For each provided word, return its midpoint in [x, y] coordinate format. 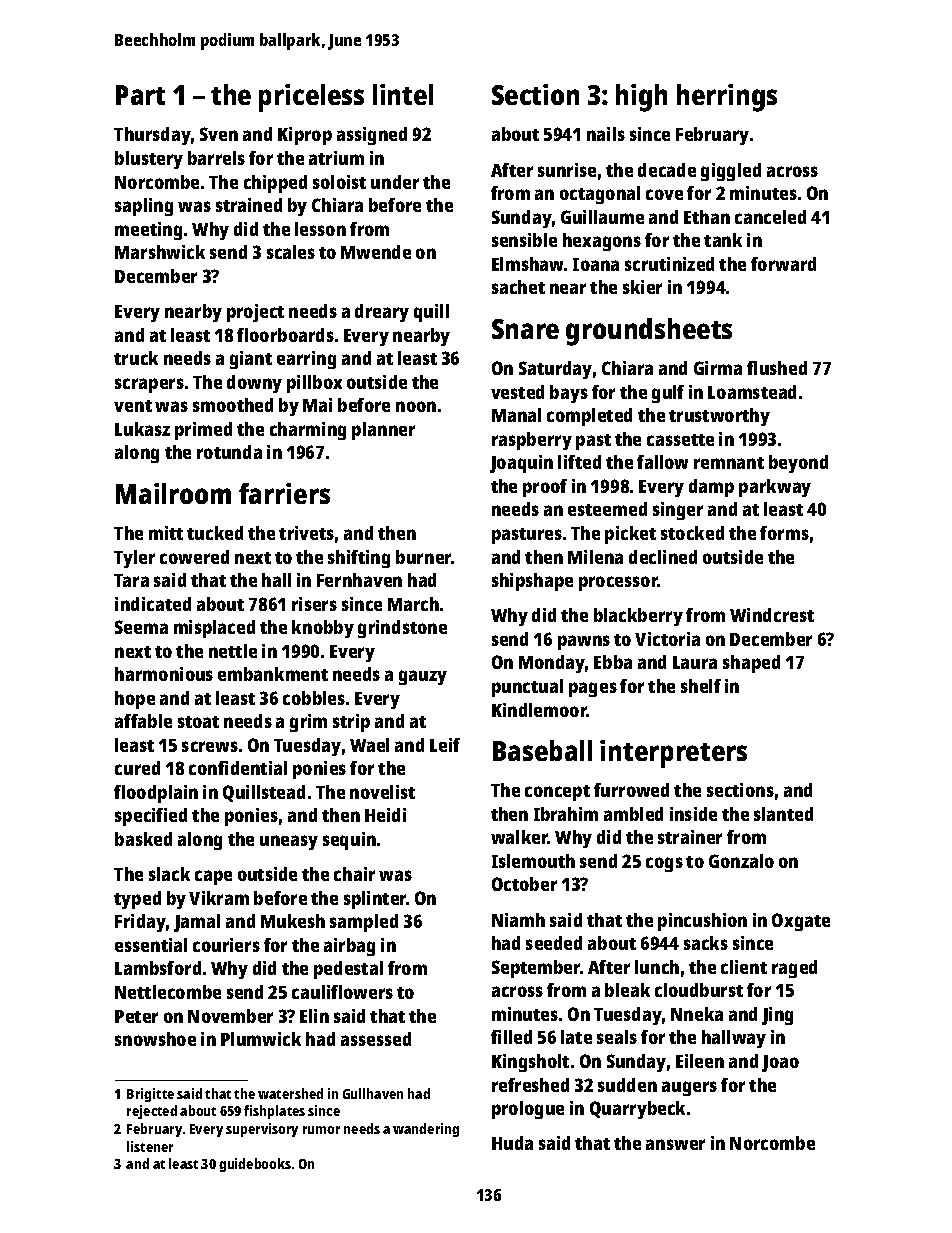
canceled [770, 217]
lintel [403, 94]
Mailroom [173, 493]
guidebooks [255, 1165]
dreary [382, 313]
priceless [311, 98]
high [641, 98]
